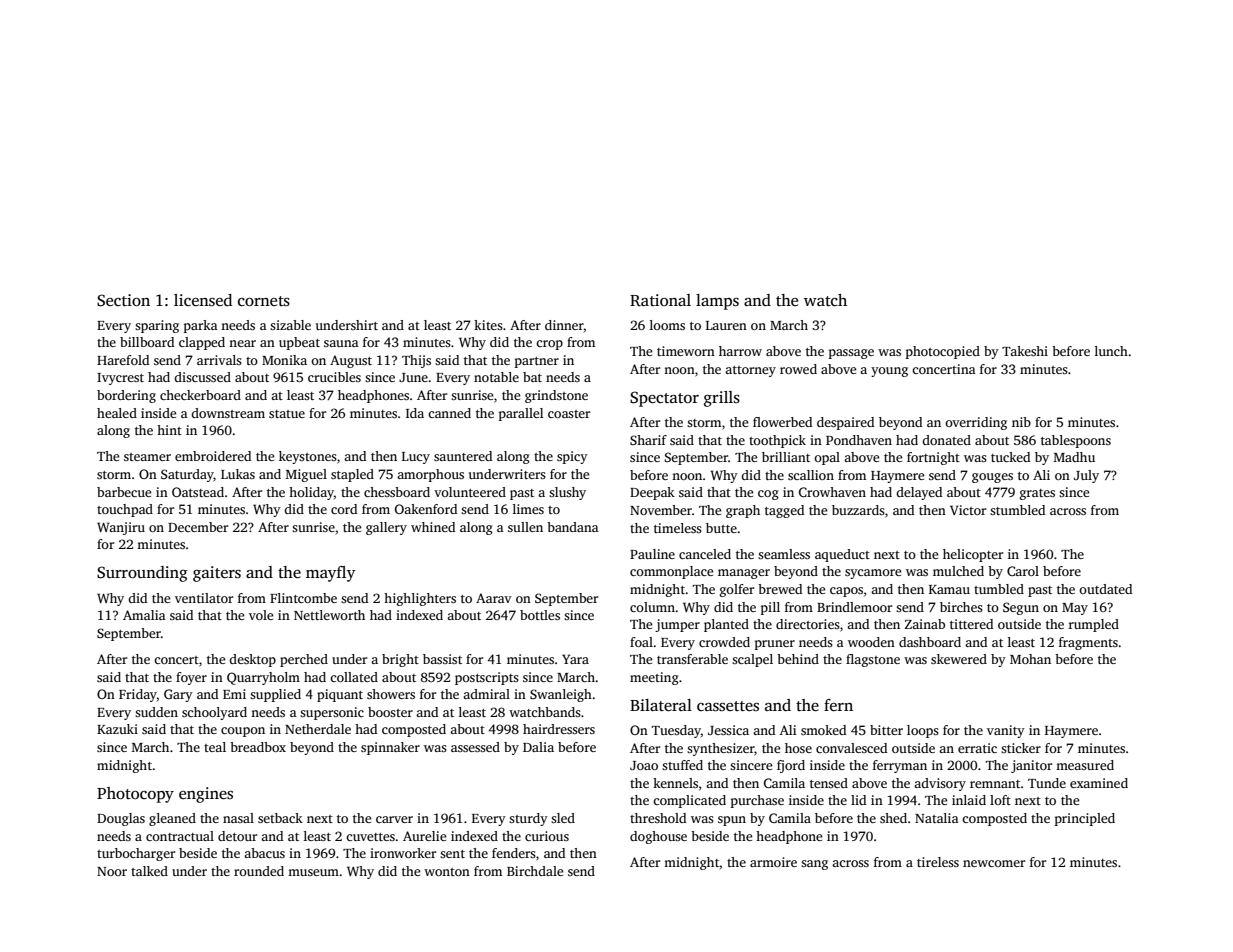  Describe the element at coordinates (252, 660) in the screenshot. I see `desktop` at that location.
